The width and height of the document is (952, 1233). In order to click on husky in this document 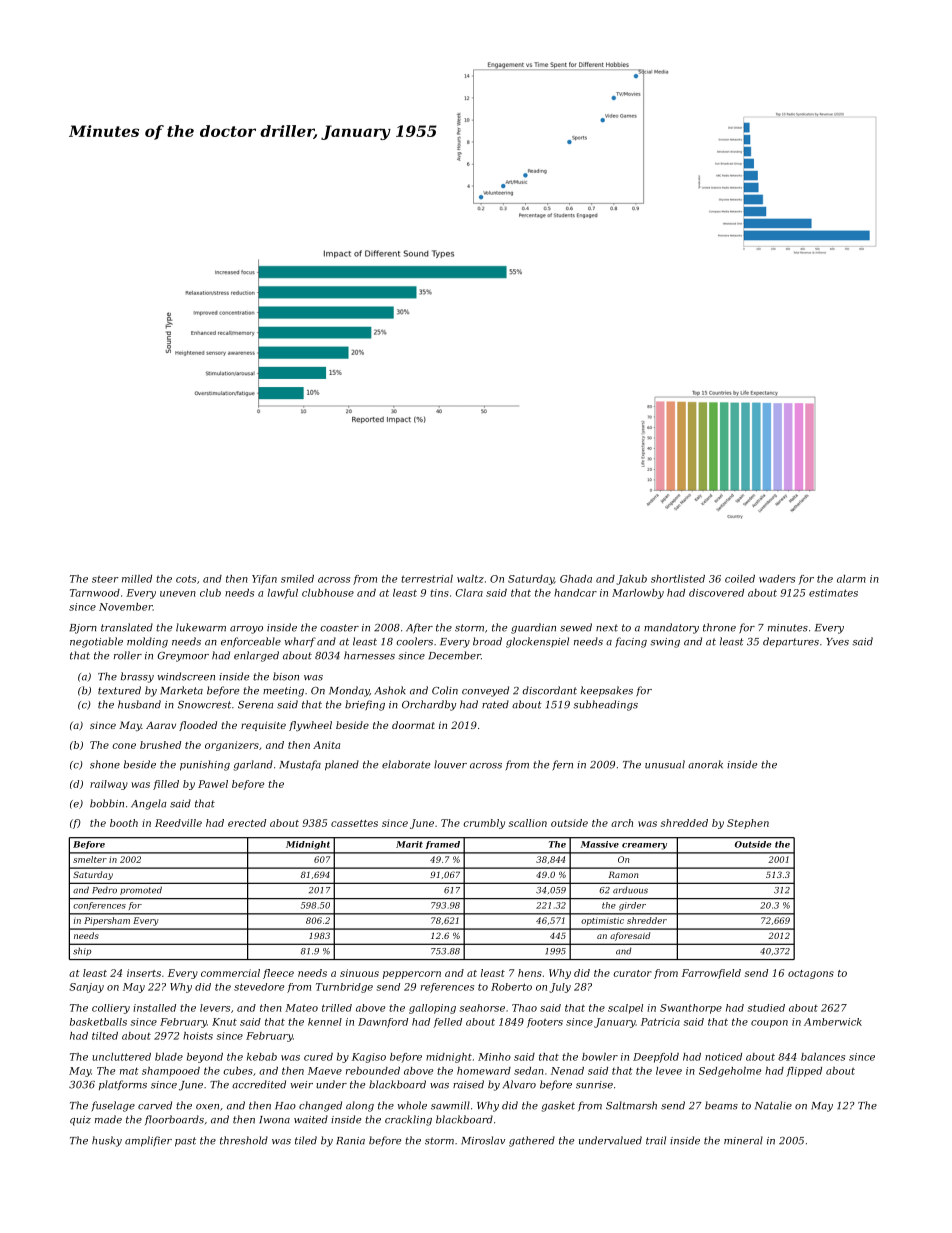, I will do `click(107, 1141)`.
